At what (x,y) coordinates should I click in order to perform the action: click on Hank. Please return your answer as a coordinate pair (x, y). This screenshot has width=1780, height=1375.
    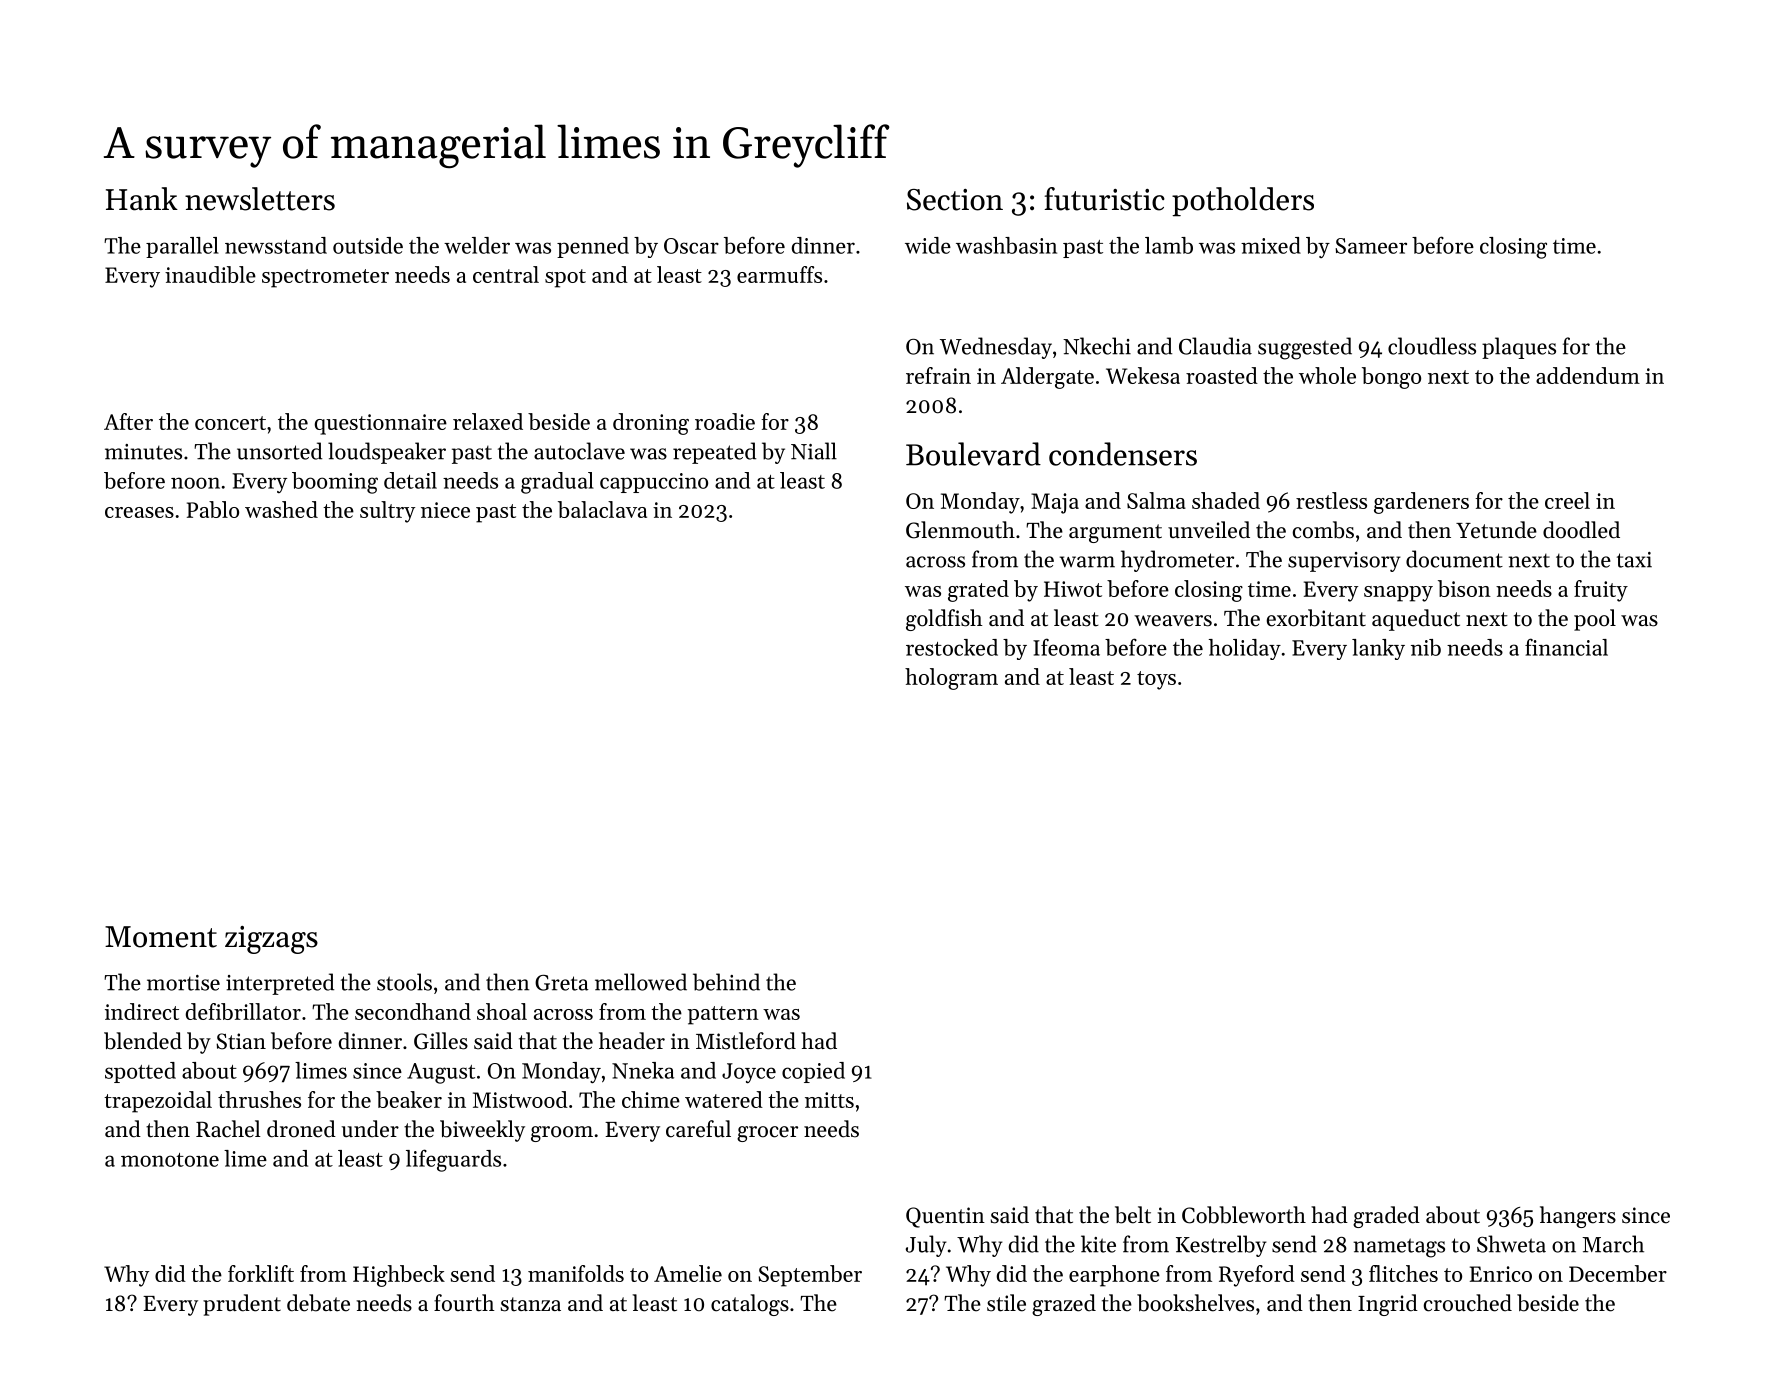
    Looking at the image, I should click on (142, 199).
